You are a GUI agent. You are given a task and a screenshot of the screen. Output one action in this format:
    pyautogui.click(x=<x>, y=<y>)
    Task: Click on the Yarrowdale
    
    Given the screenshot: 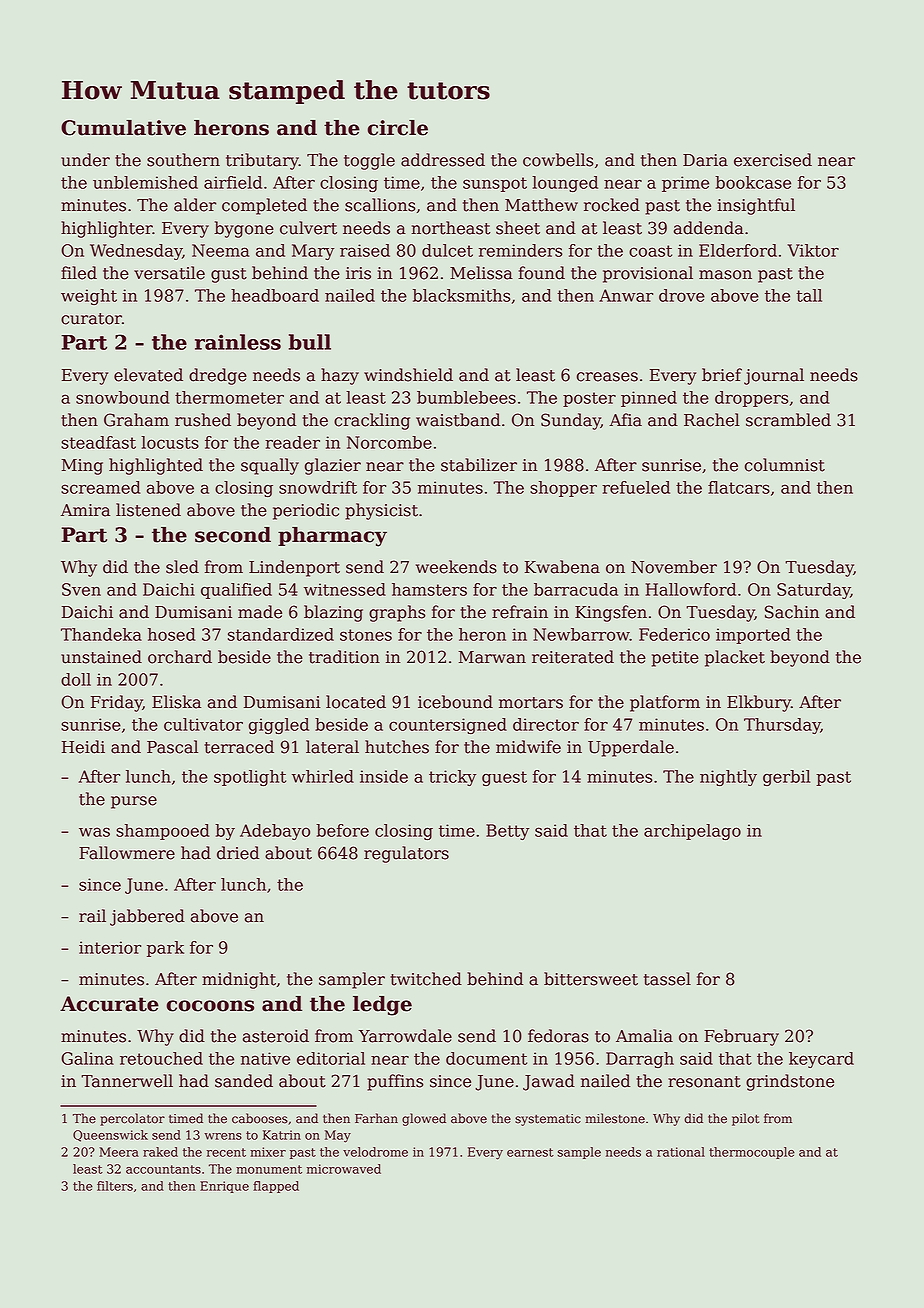 What is the action you would take?
    pyautogui.click(x=405, y=1036)
